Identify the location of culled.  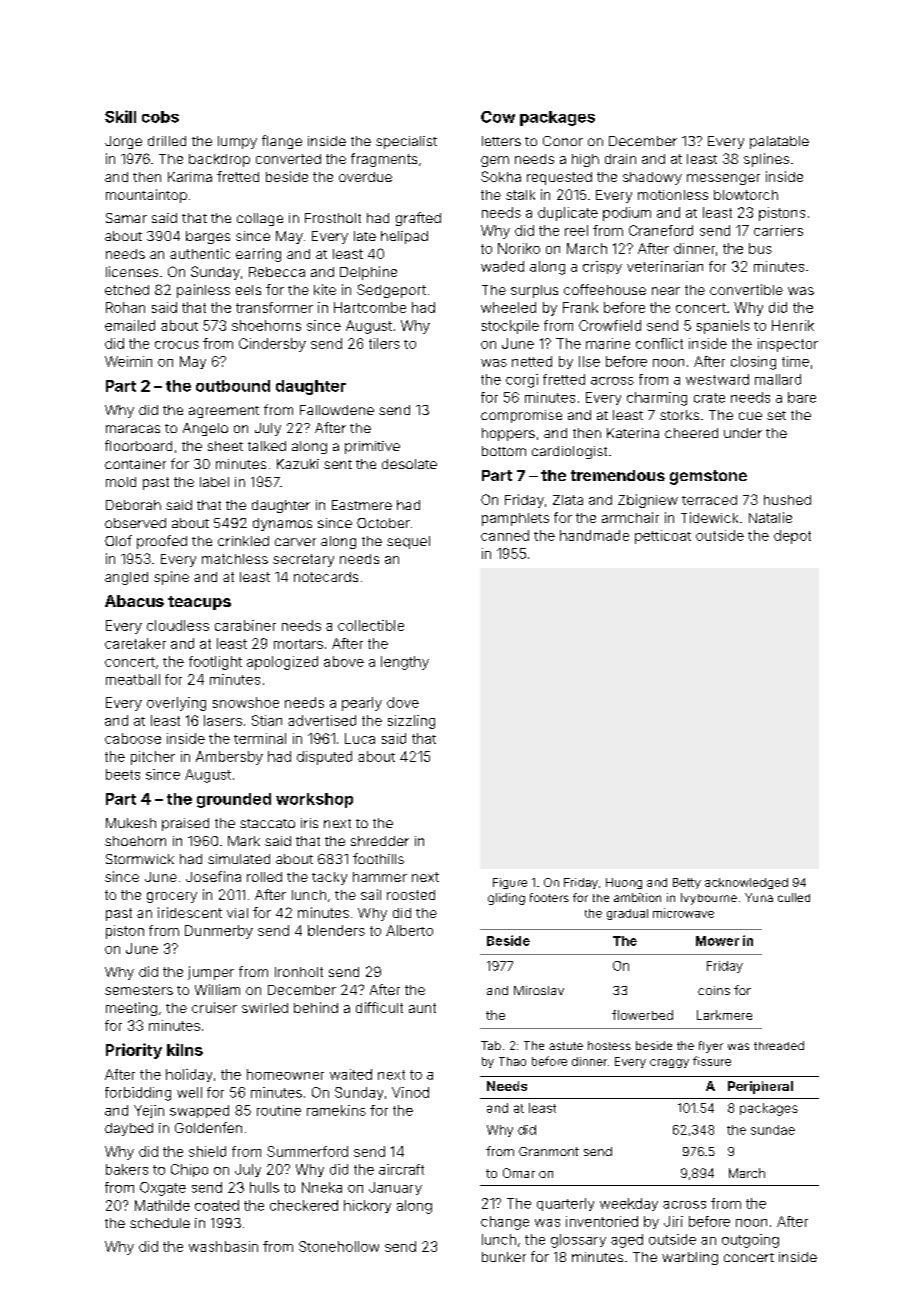
(794, 897).
